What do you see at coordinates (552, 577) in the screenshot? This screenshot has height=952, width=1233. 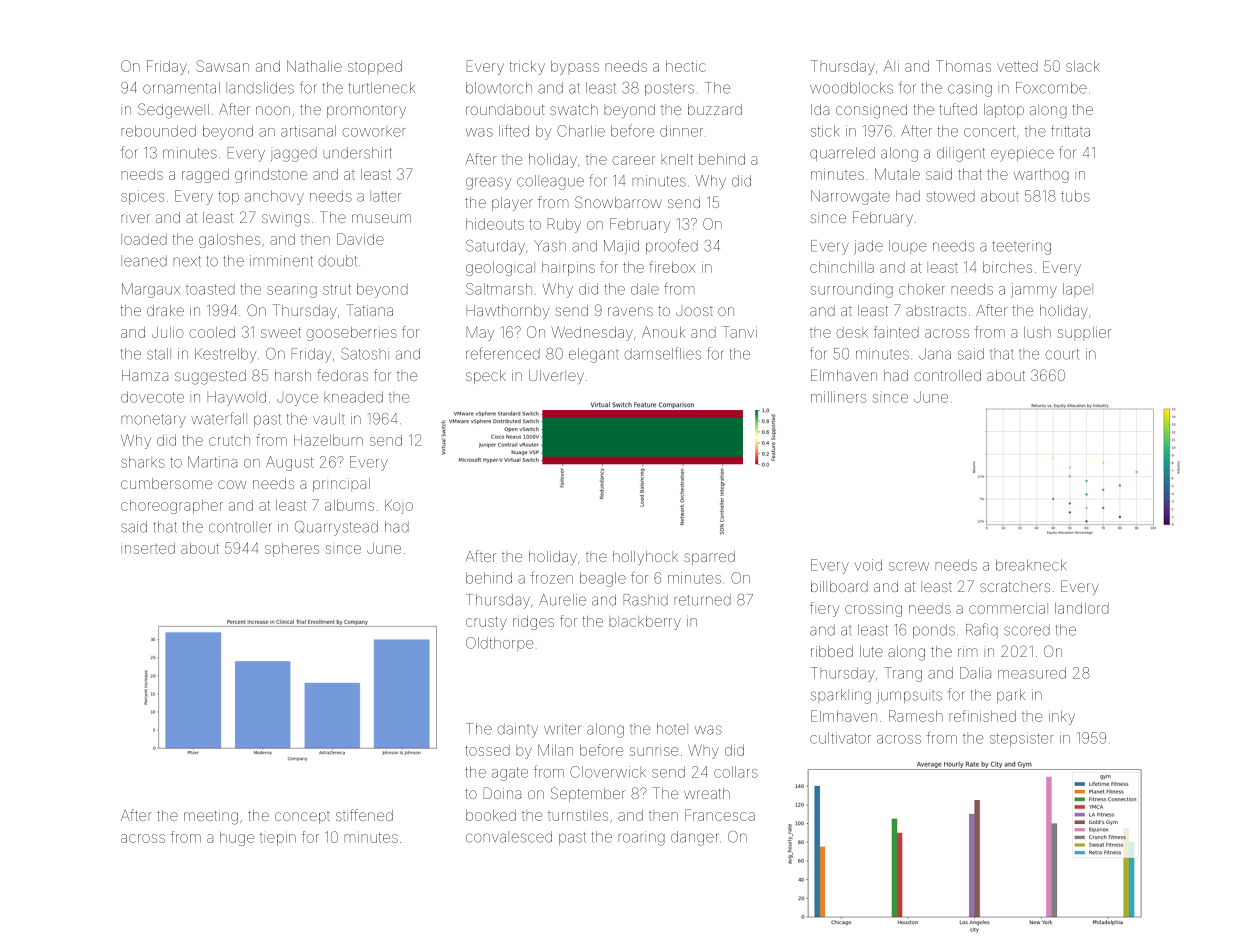 I see `frozen` at bounding box center [552, 577].
